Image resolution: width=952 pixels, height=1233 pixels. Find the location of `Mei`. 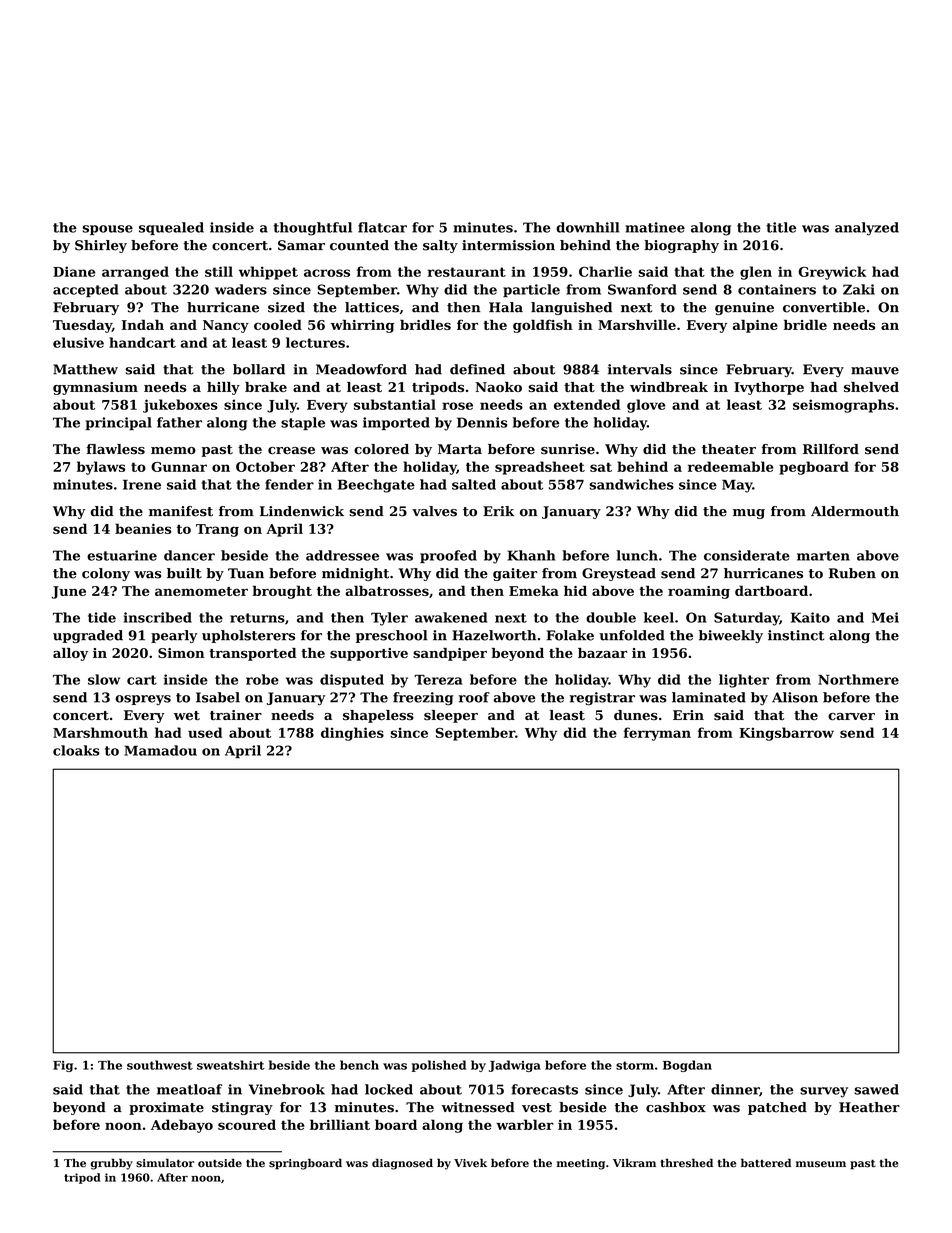

Mei is located at coordinates (885, 617).
